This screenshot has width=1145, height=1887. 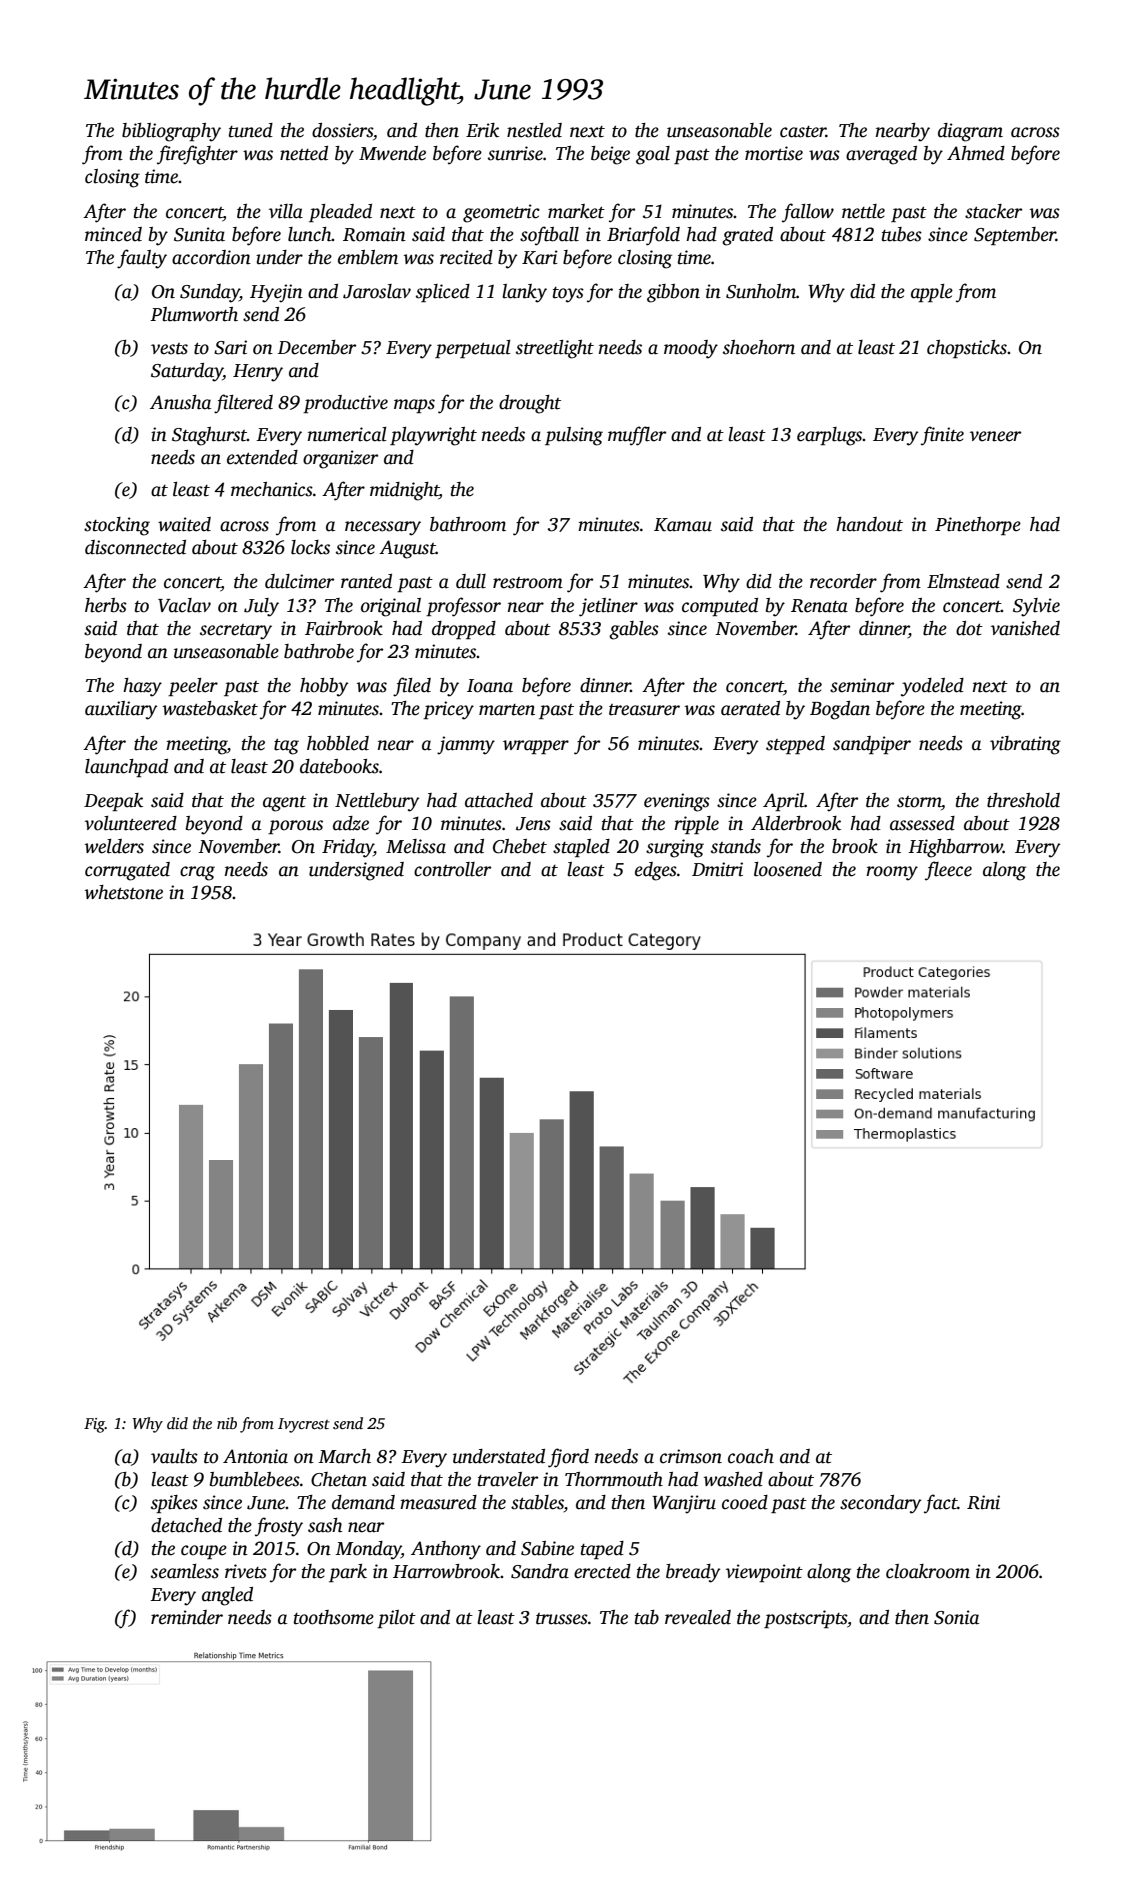 What do you see at coordinates (342, 130) in the screenshot?
I see `dossiers` at bounding box center [342, 130].
